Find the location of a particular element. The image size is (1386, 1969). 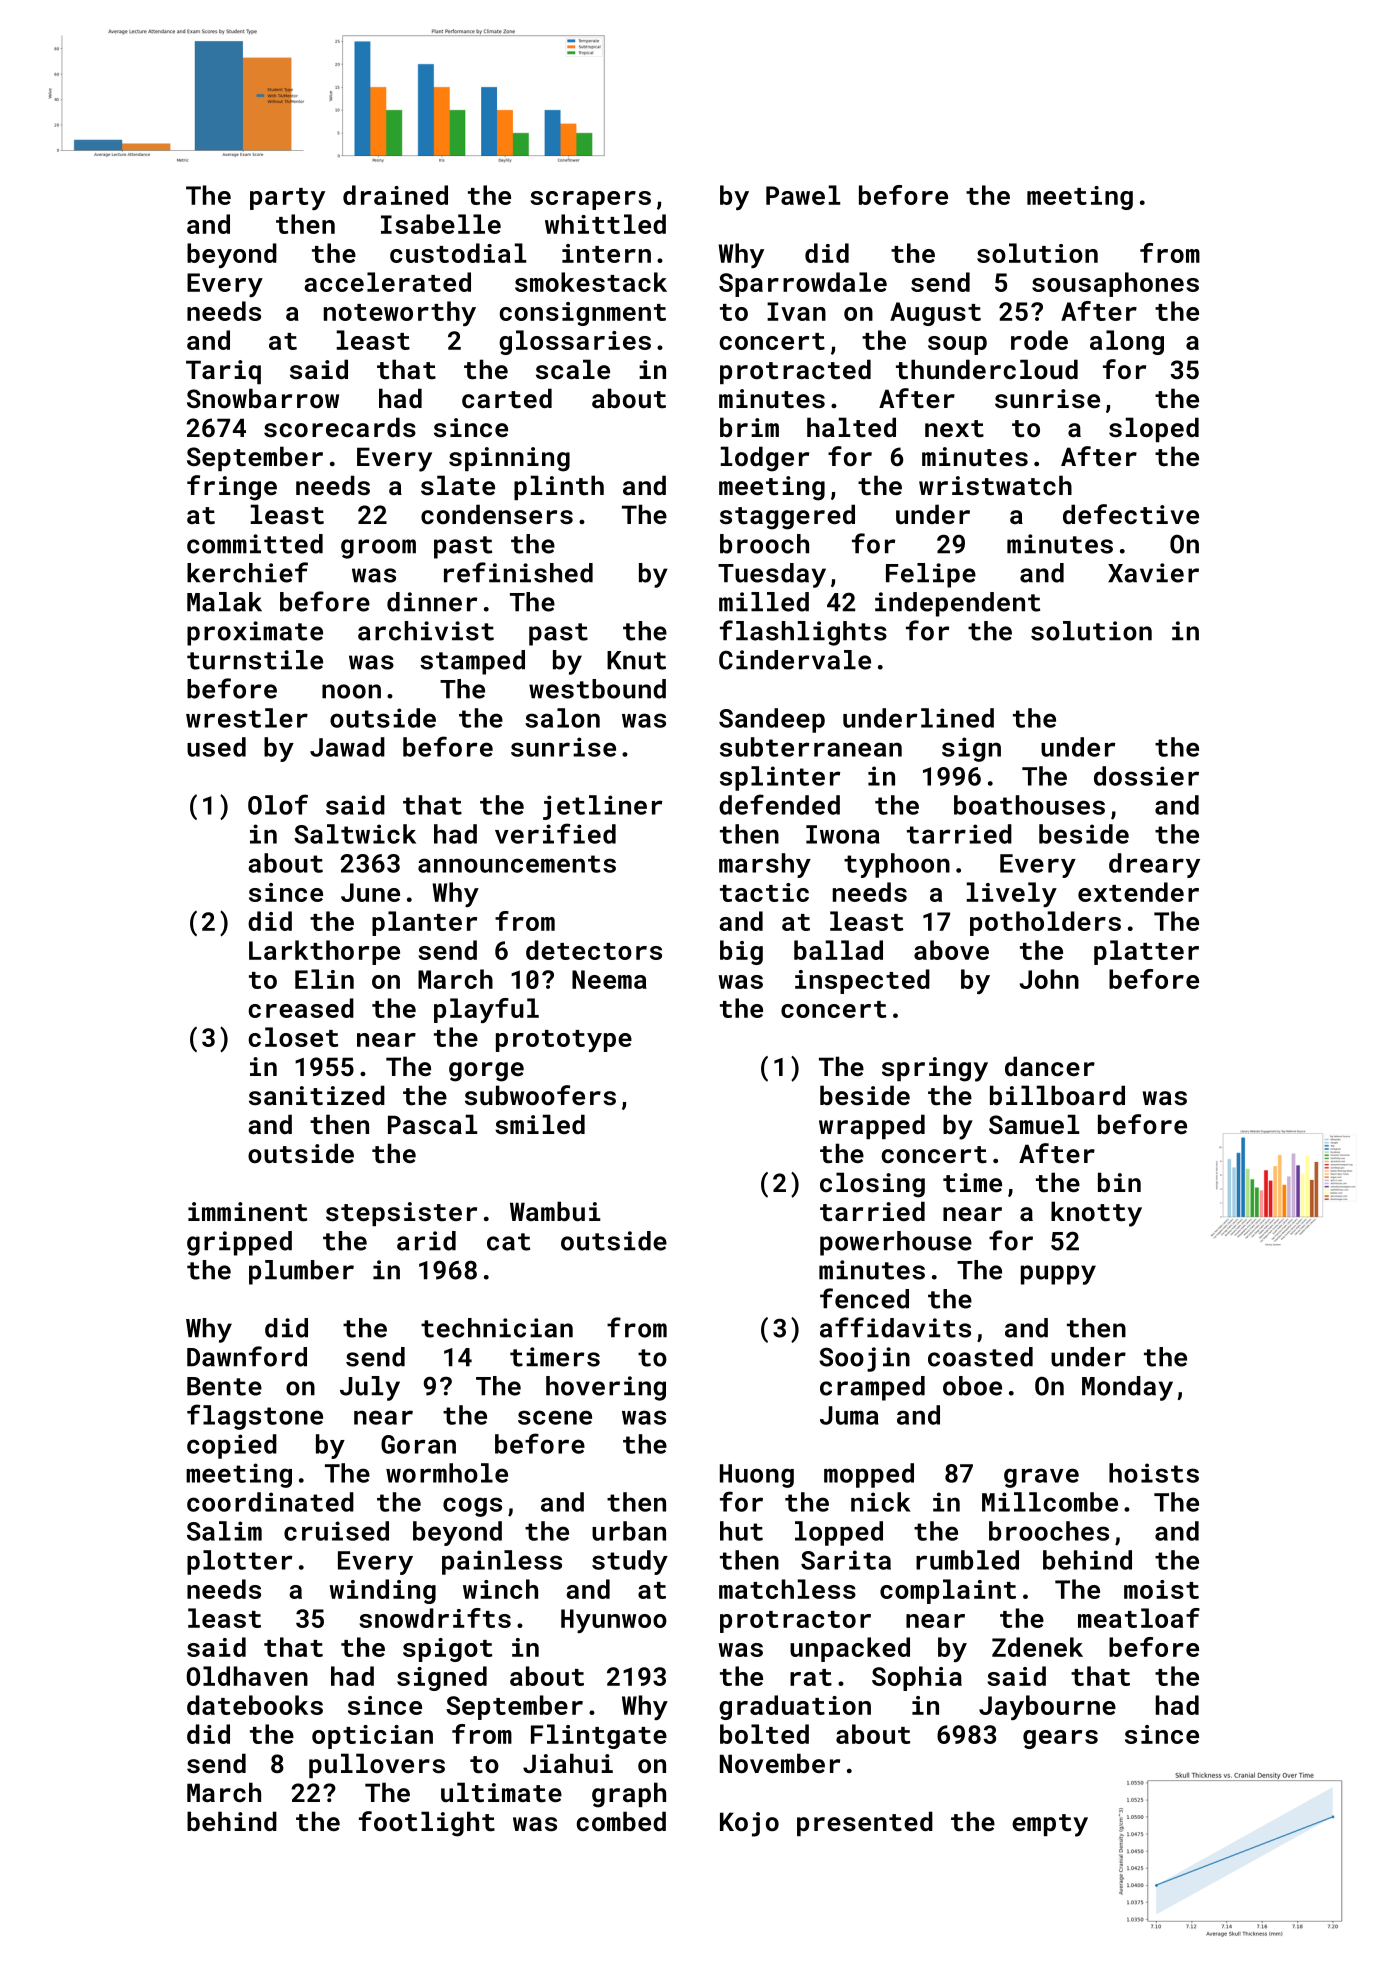

stepsister is located at coordinates (401, 1214).
